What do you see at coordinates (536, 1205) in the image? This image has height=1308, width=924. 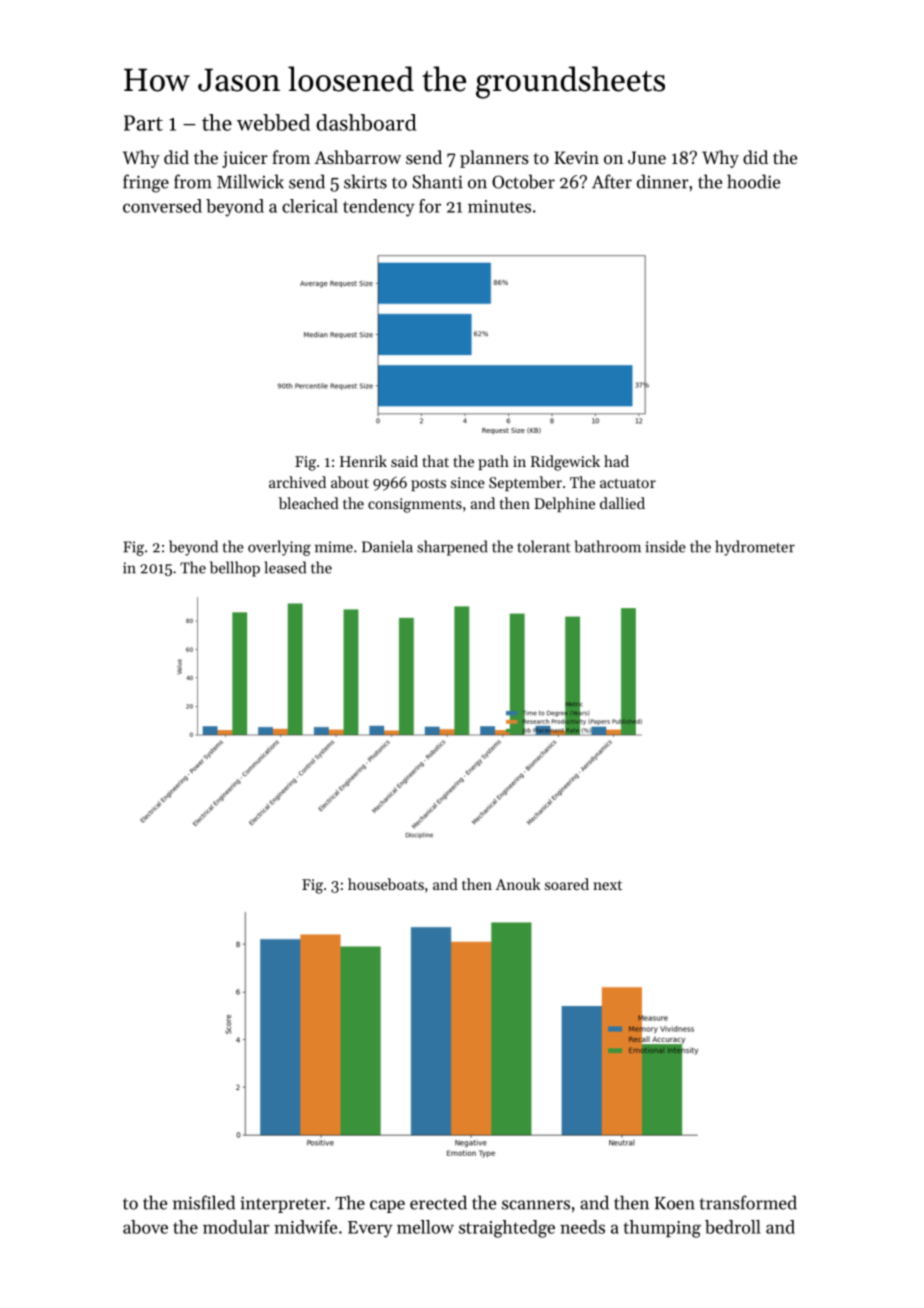 I see `scanners` at bounding box center [536, 1205].
